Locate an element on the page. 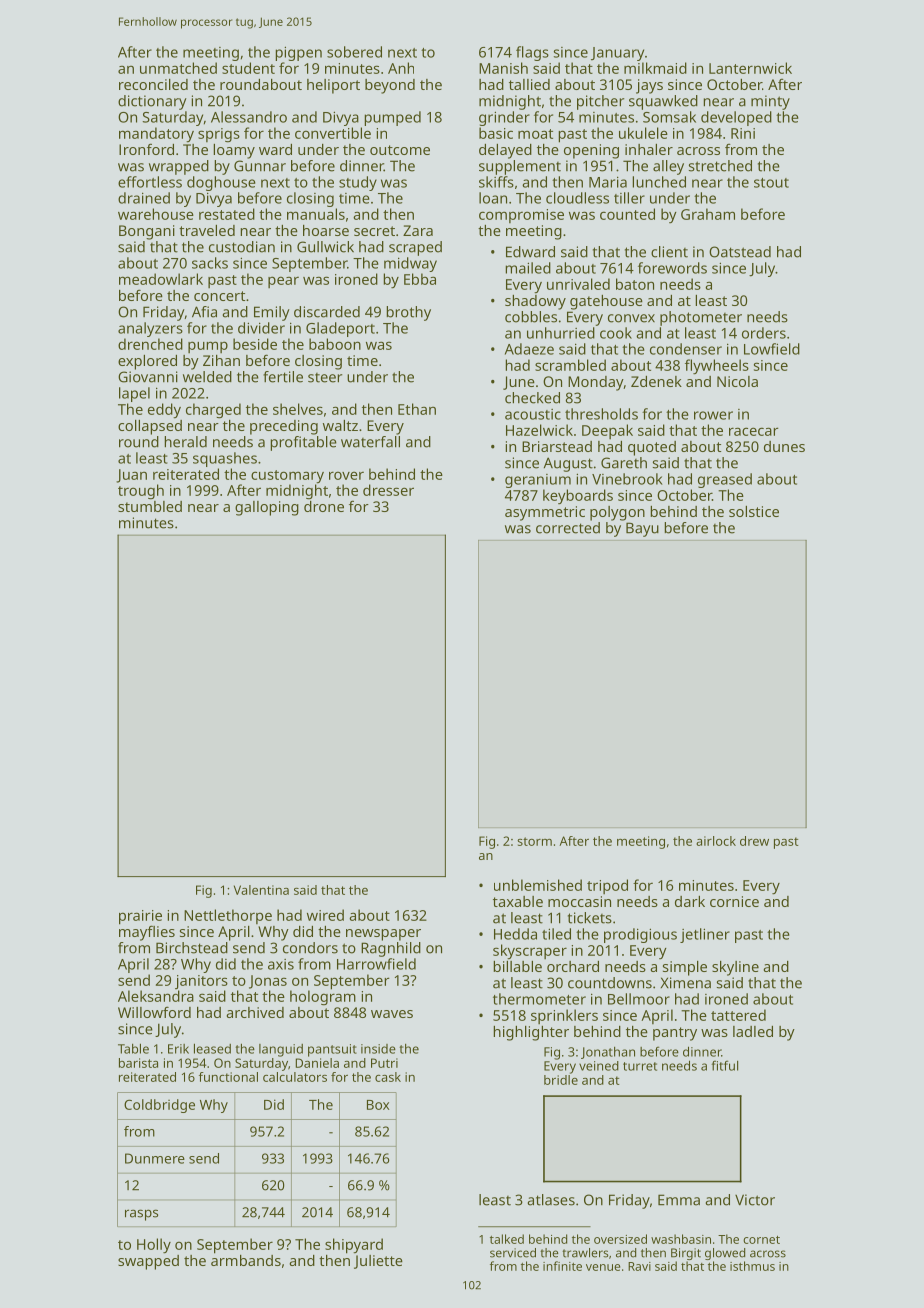 The image size is (924, 1308). drone is located at coordinates (324, 506).
